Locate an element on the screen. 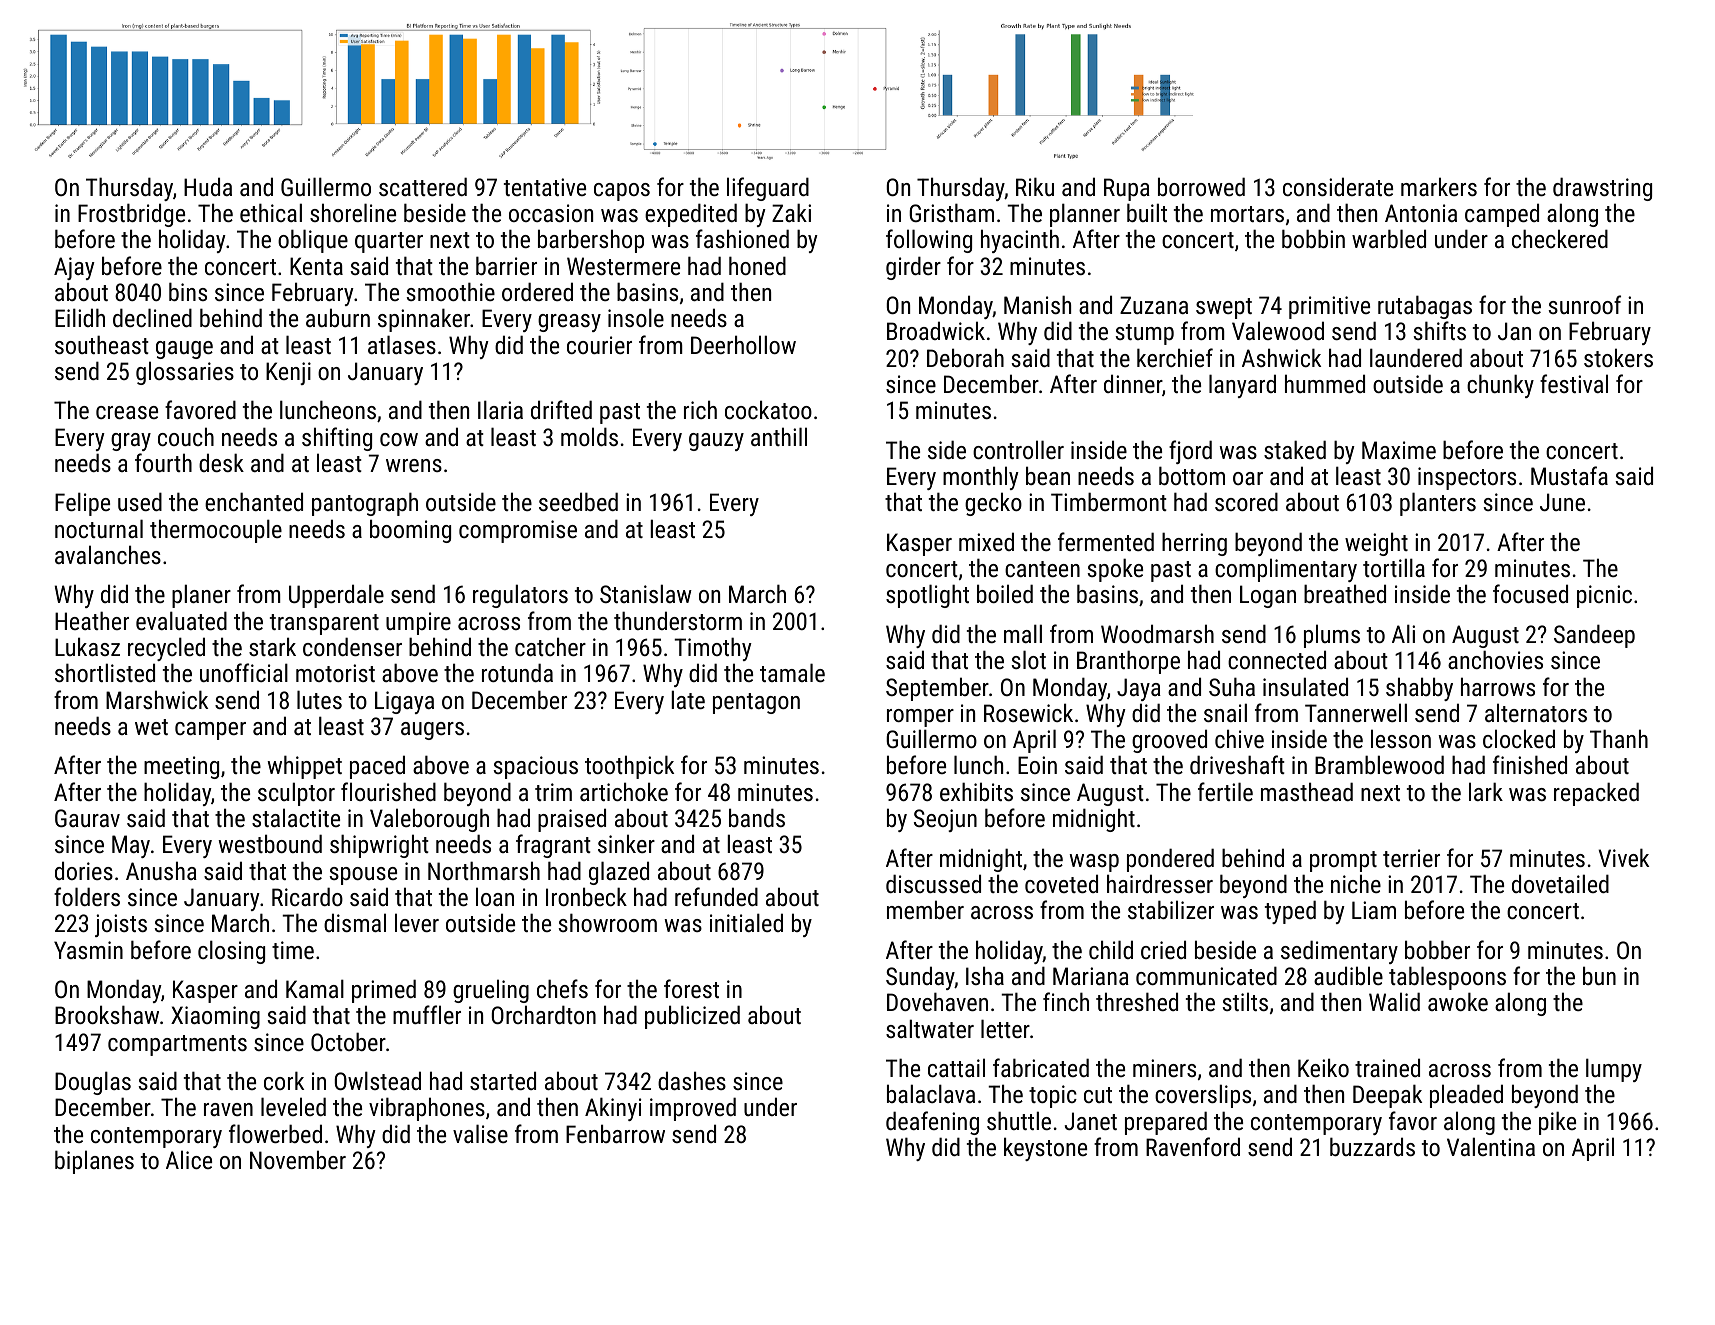 The image size is (1715, 1325). scored is located at coordinates (1246, 501).
